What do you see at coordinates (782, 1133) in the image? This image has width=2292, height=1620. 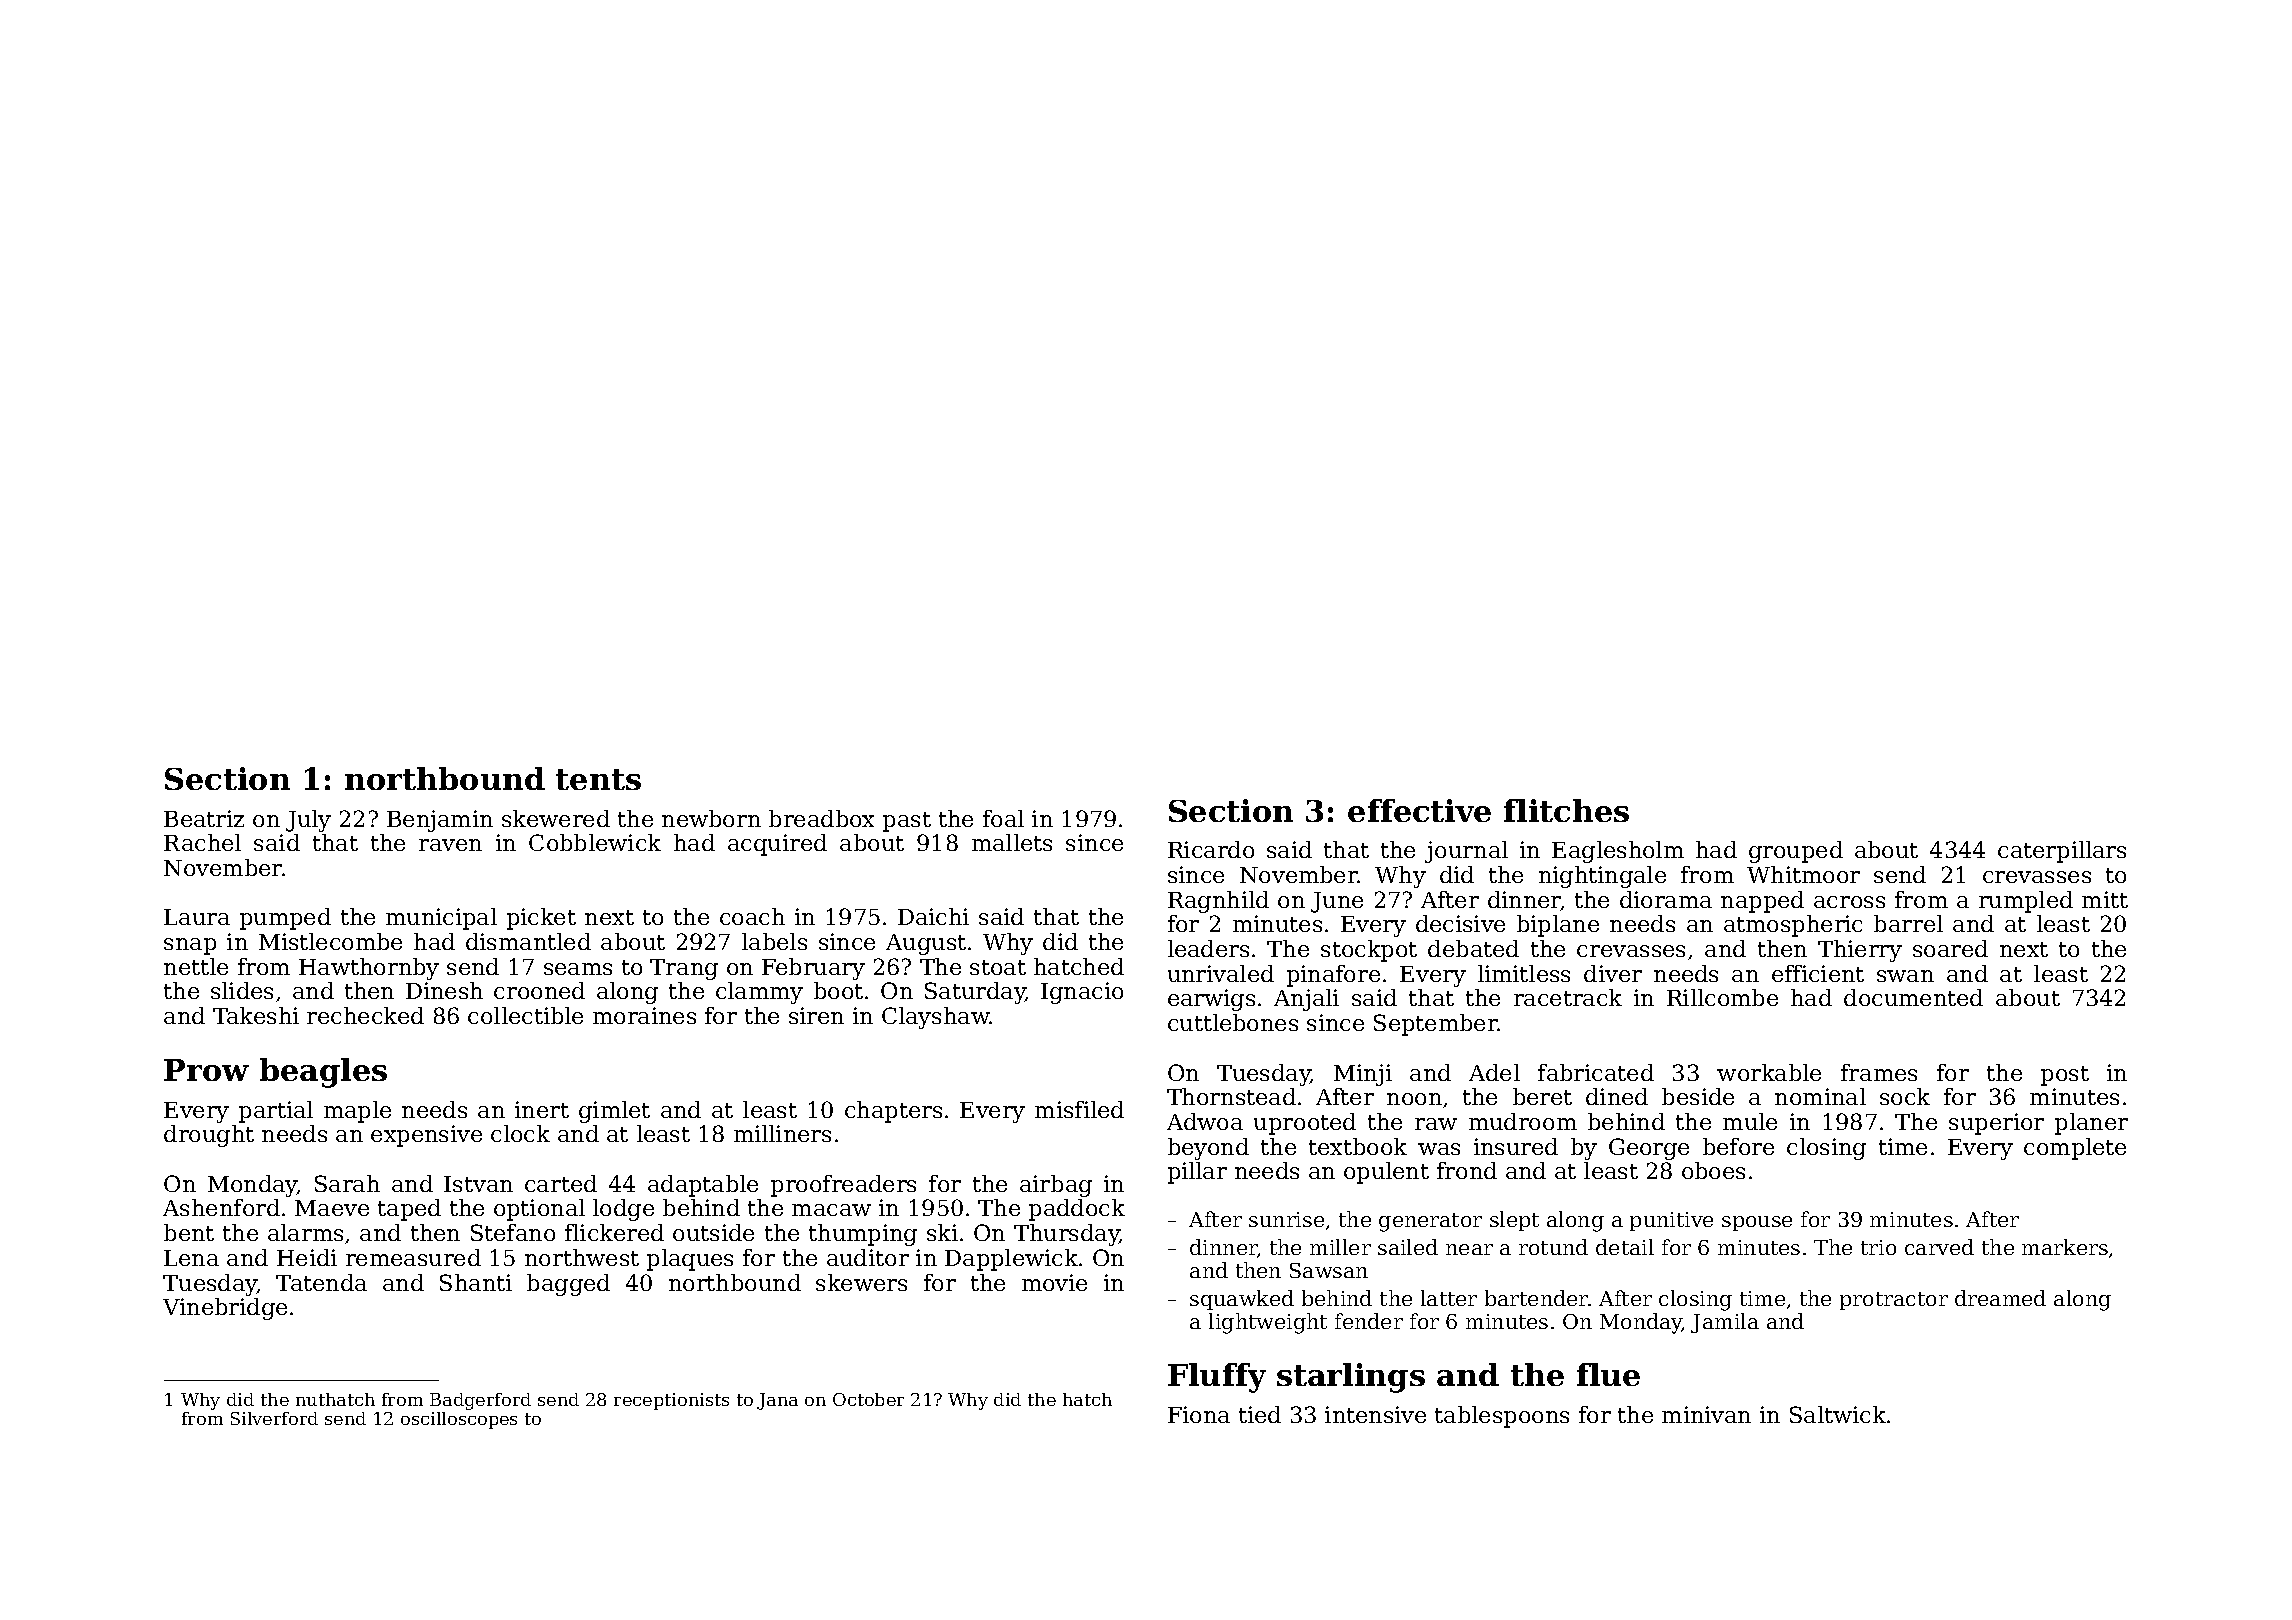 I see `milliners` at bounding box center [782, 1133].
